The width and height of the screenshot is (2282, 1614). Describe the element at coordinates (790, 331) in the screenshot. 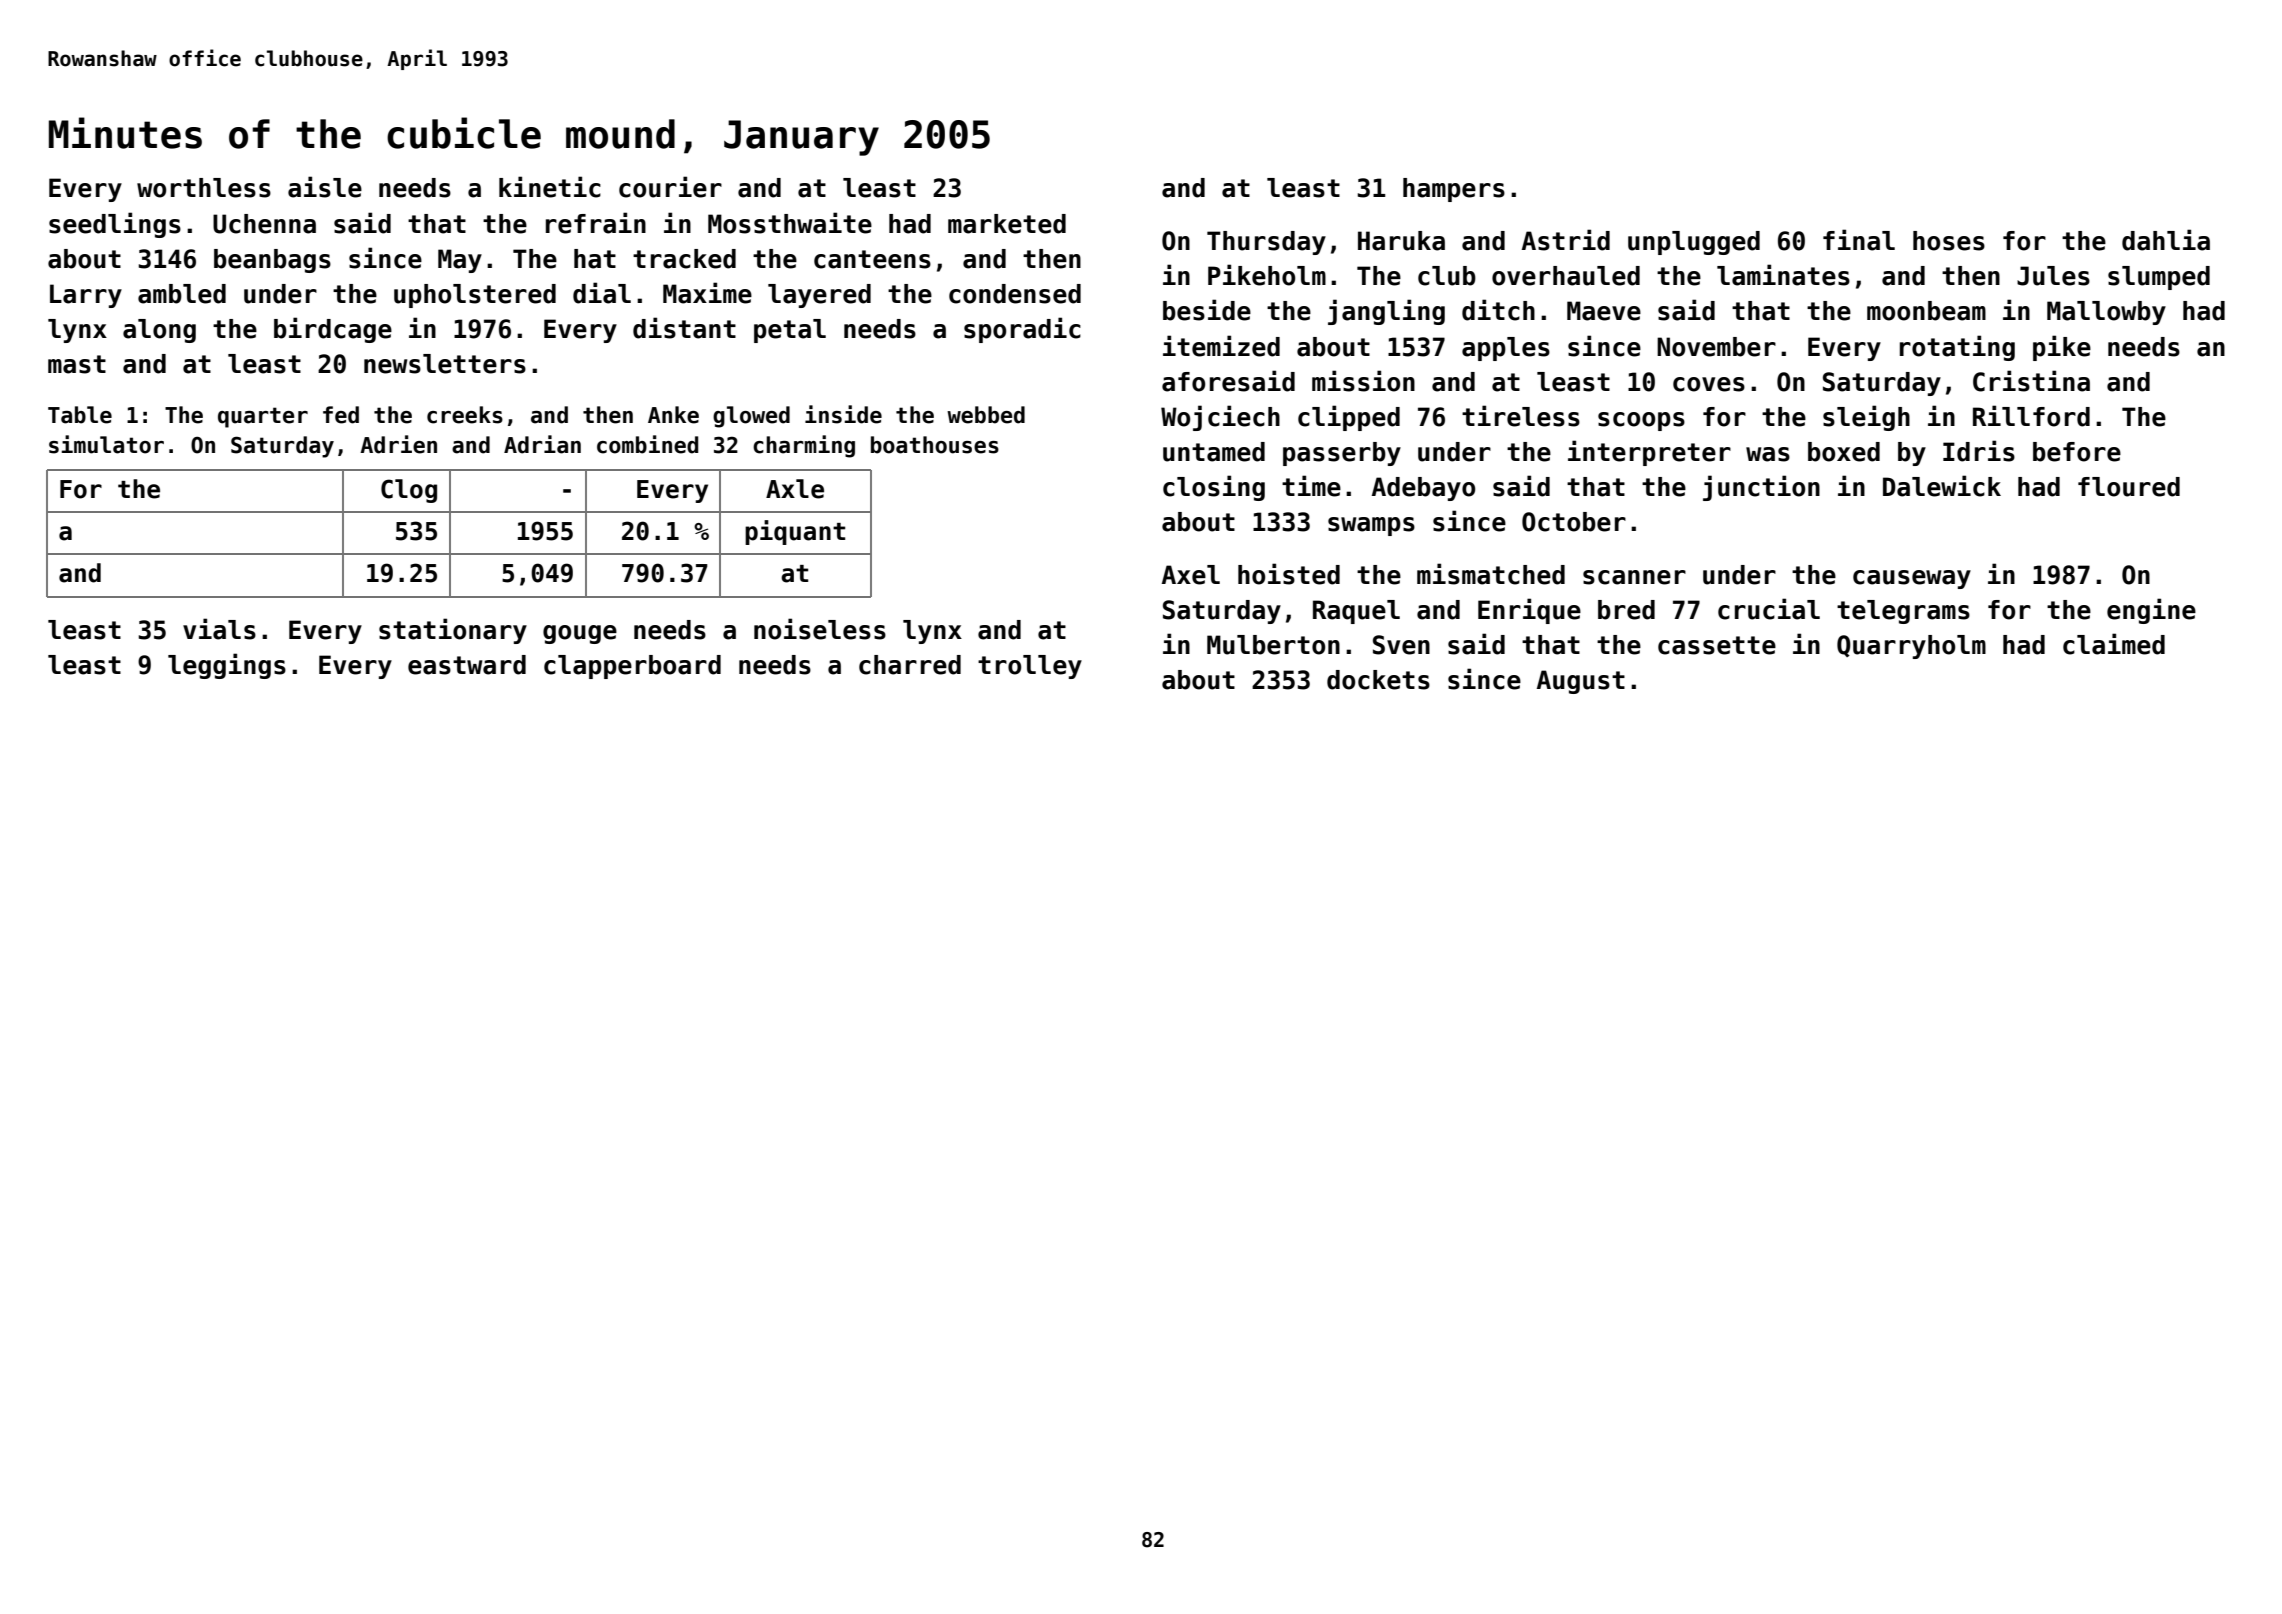

I see `petal` at that location.
